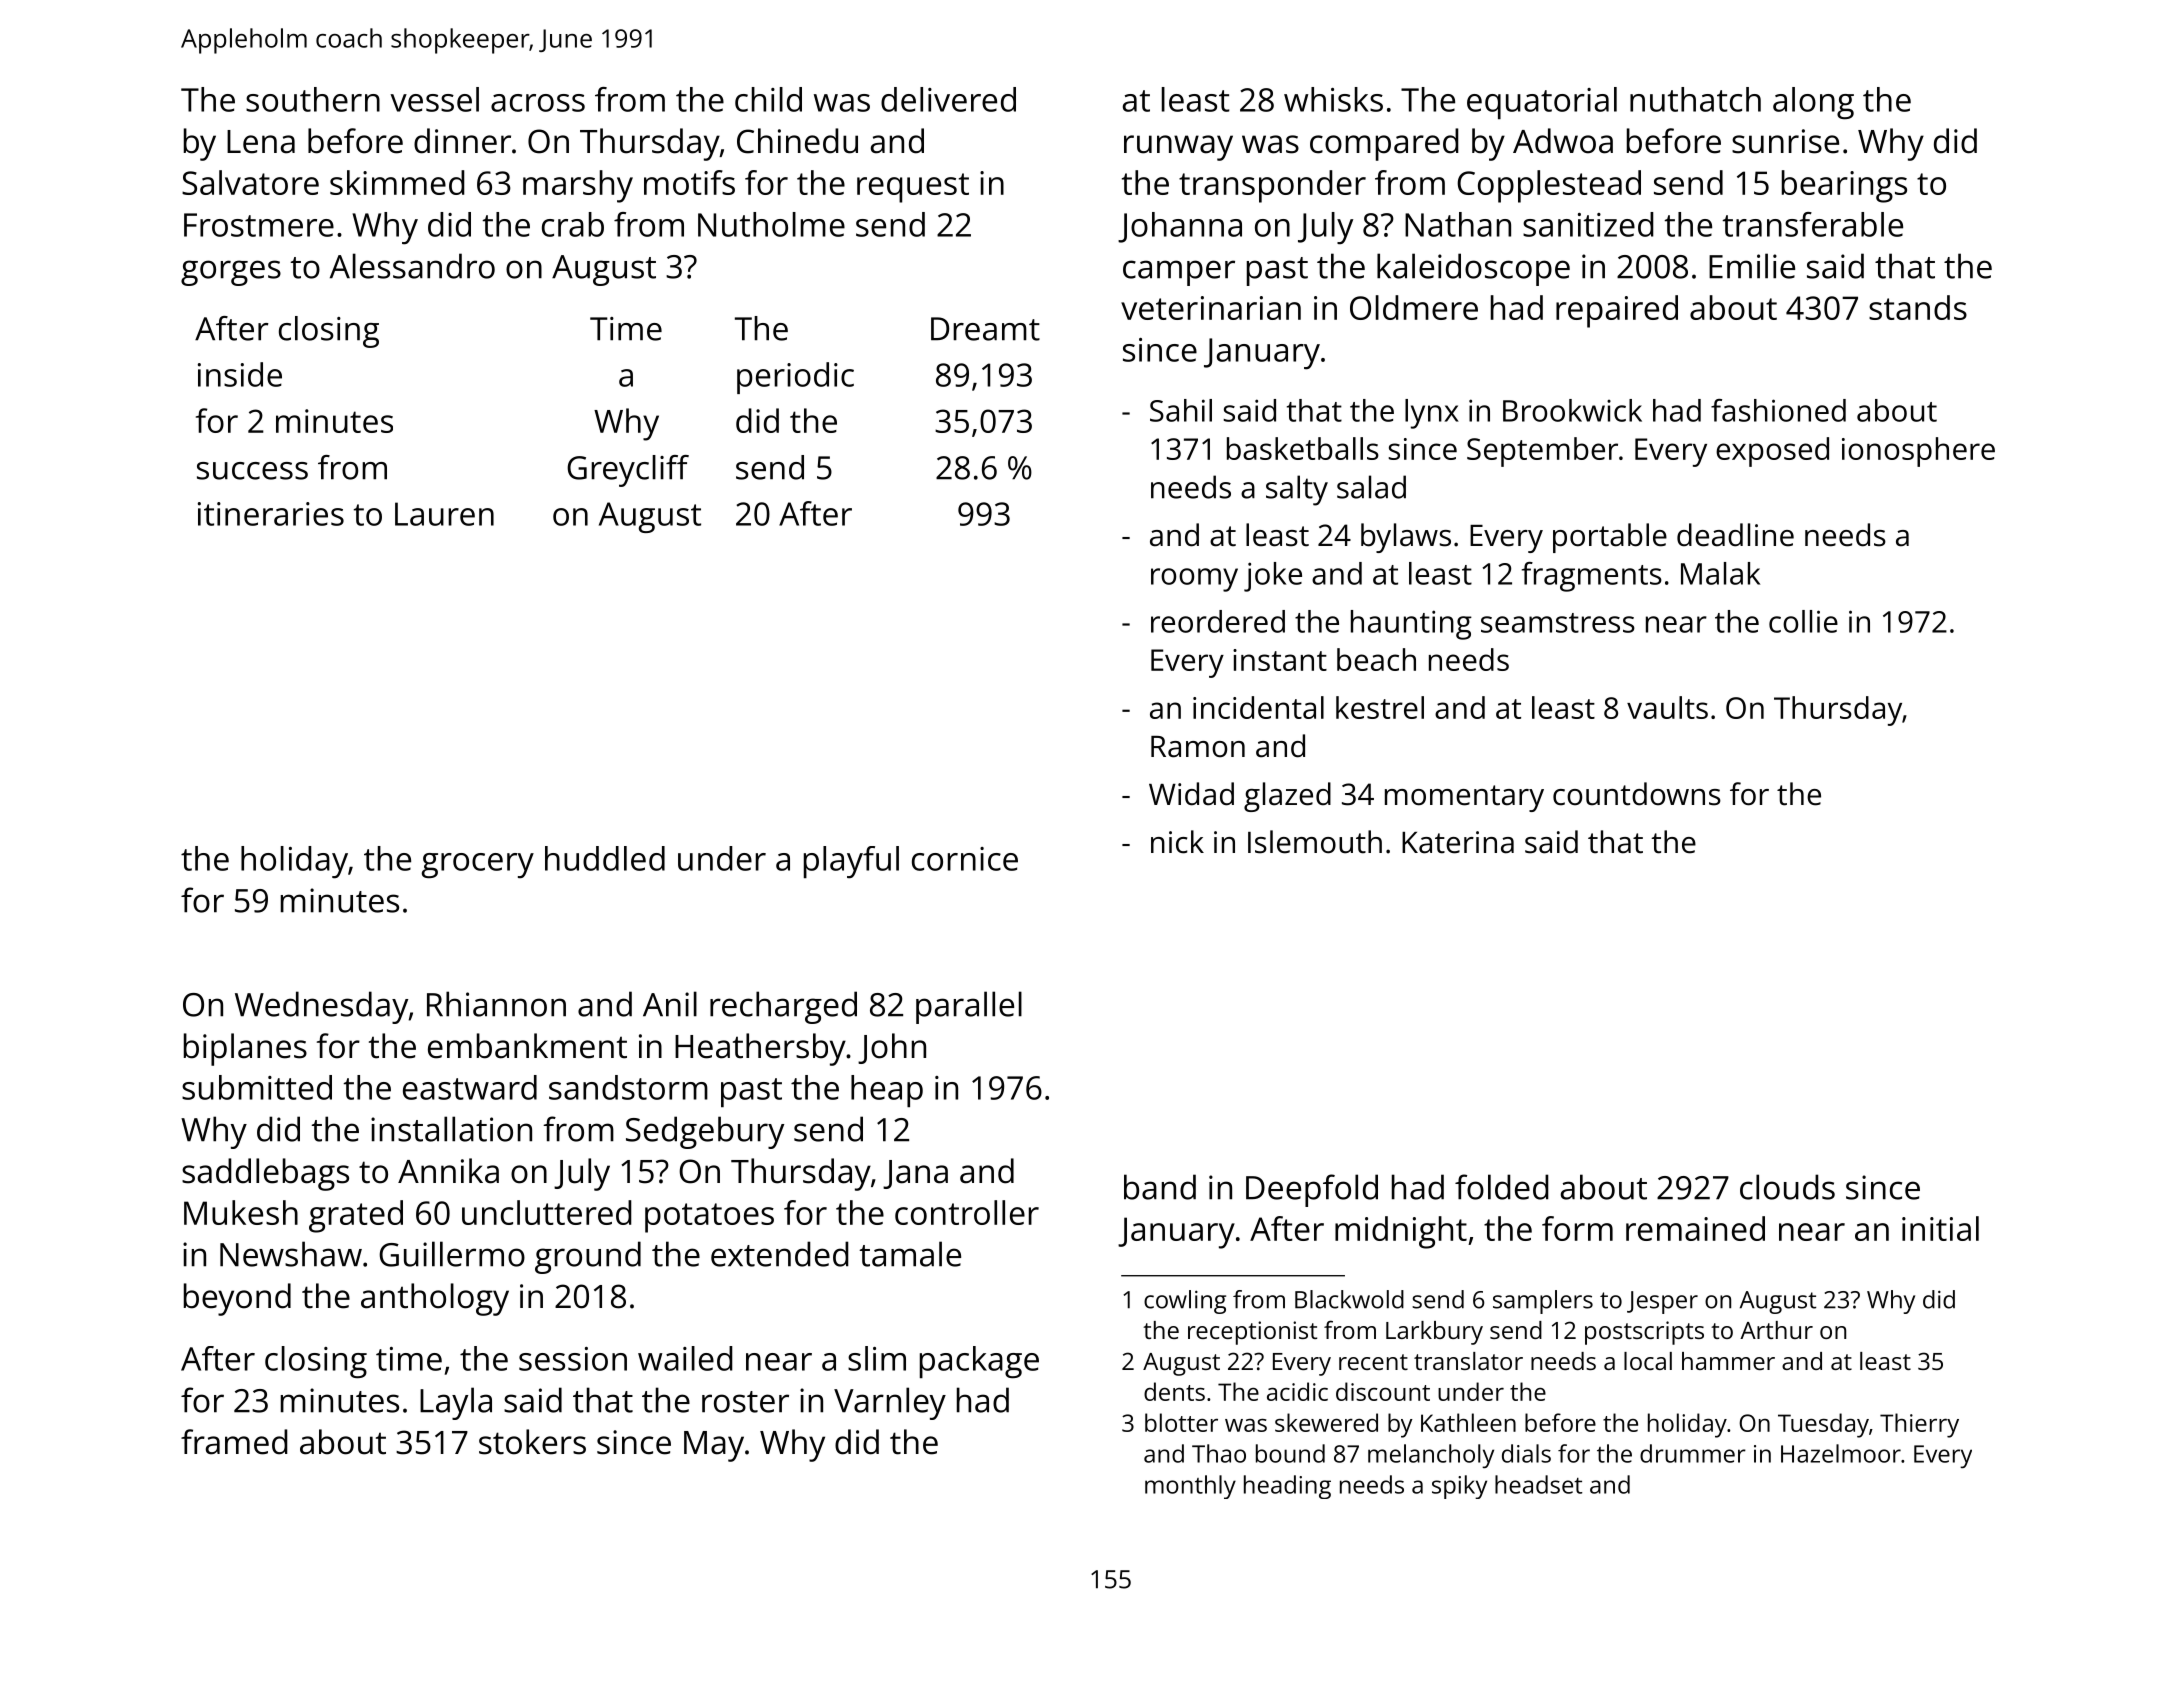 The image size is (2178, 1683). What do you see at coordinates (231, 273) in the screenshot?
I see `gorges` at bounding box center [231, 273].
